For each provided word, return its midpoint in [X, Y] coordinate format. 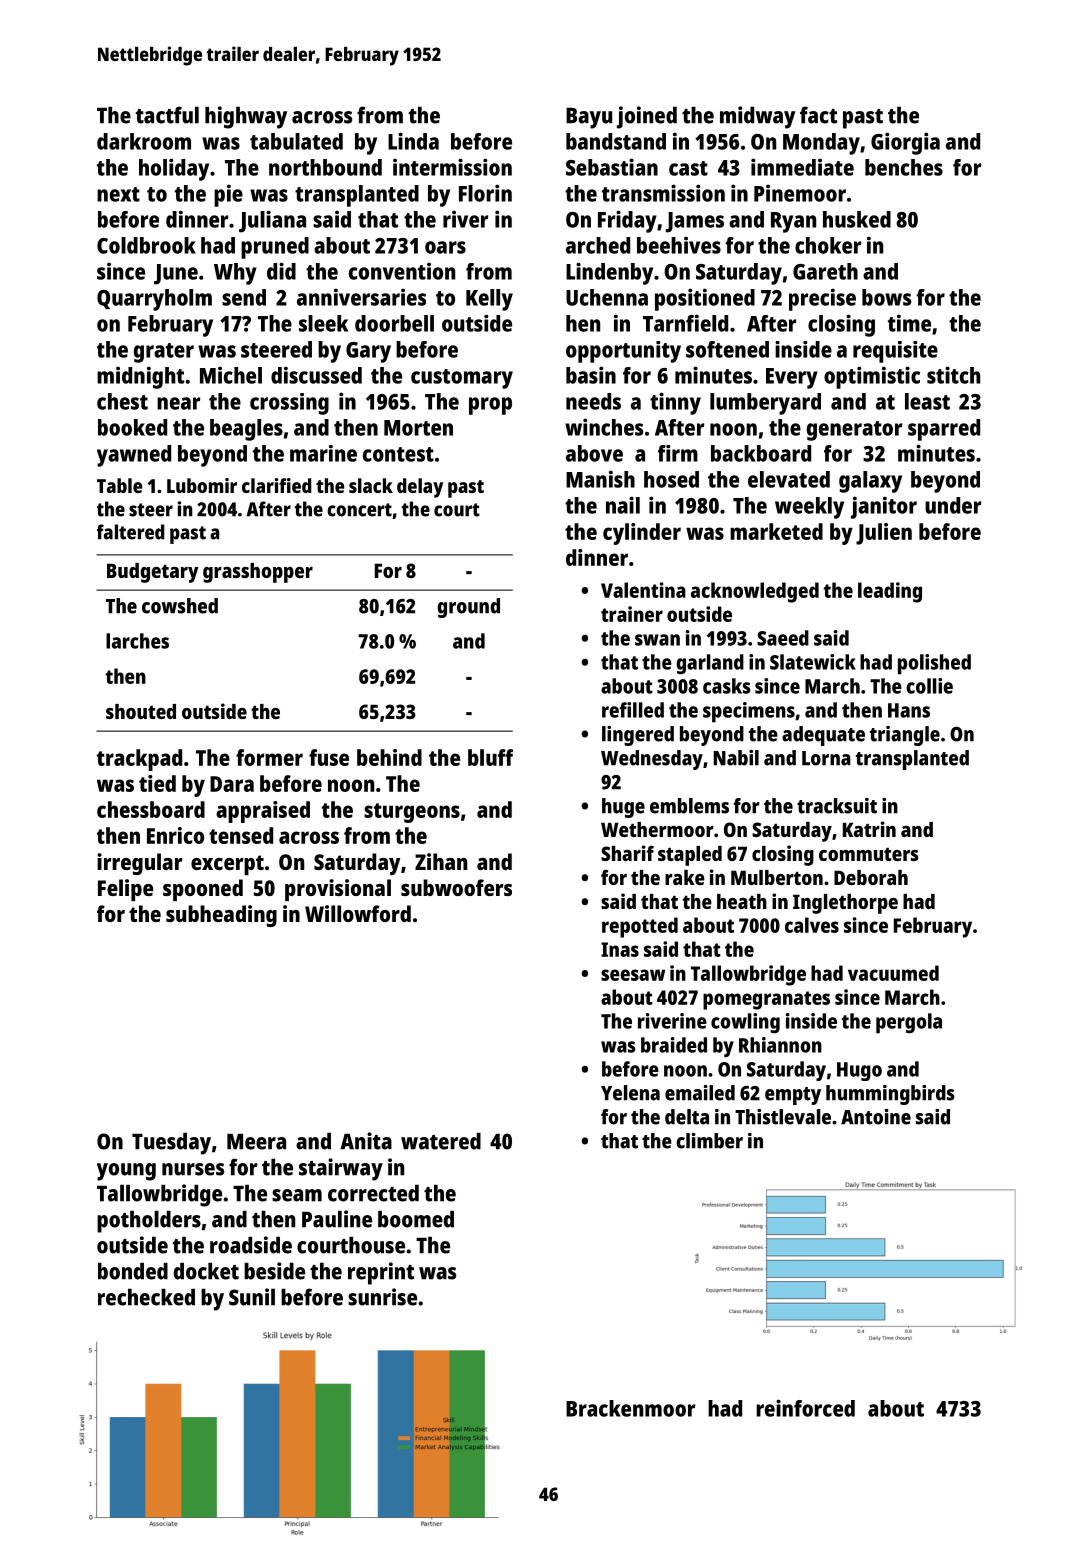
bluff [490, 757]
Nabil [736, 758]
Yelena [630, 1093]
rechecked [146, 1297]
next [118, 194]
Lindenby [609, 273]
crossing [289, 404]
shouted [141, 711]
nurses [193, 1169]
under [953, 505]
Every [792, 378]
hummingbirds [890, 1095]
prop [490, 406]
